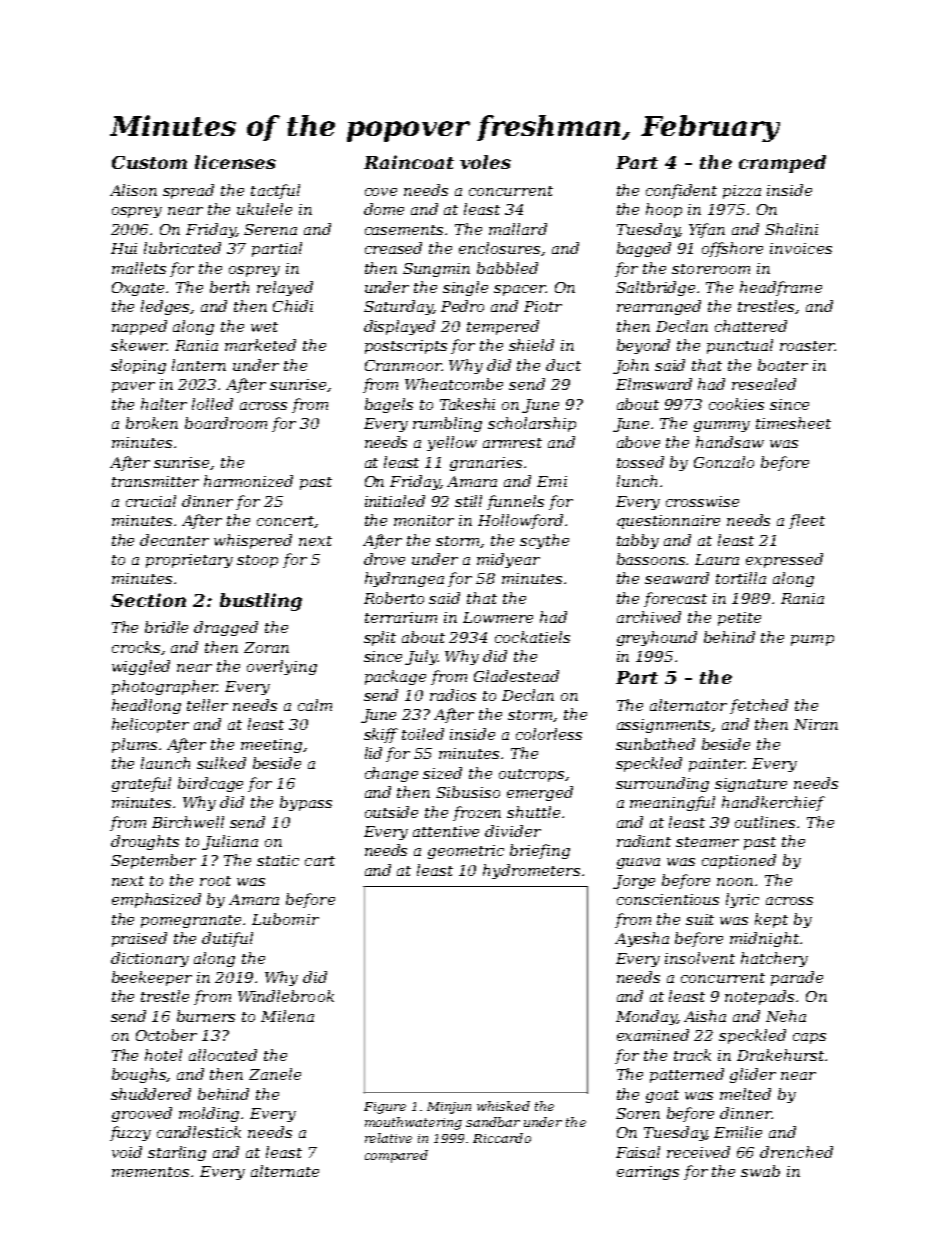 Image resolution: width=952 pixels, height=1233 pixels. What do you see at coordinates (531, 775) in the screenshot?
I see `outcrops` at bounding box center [531, 775].
